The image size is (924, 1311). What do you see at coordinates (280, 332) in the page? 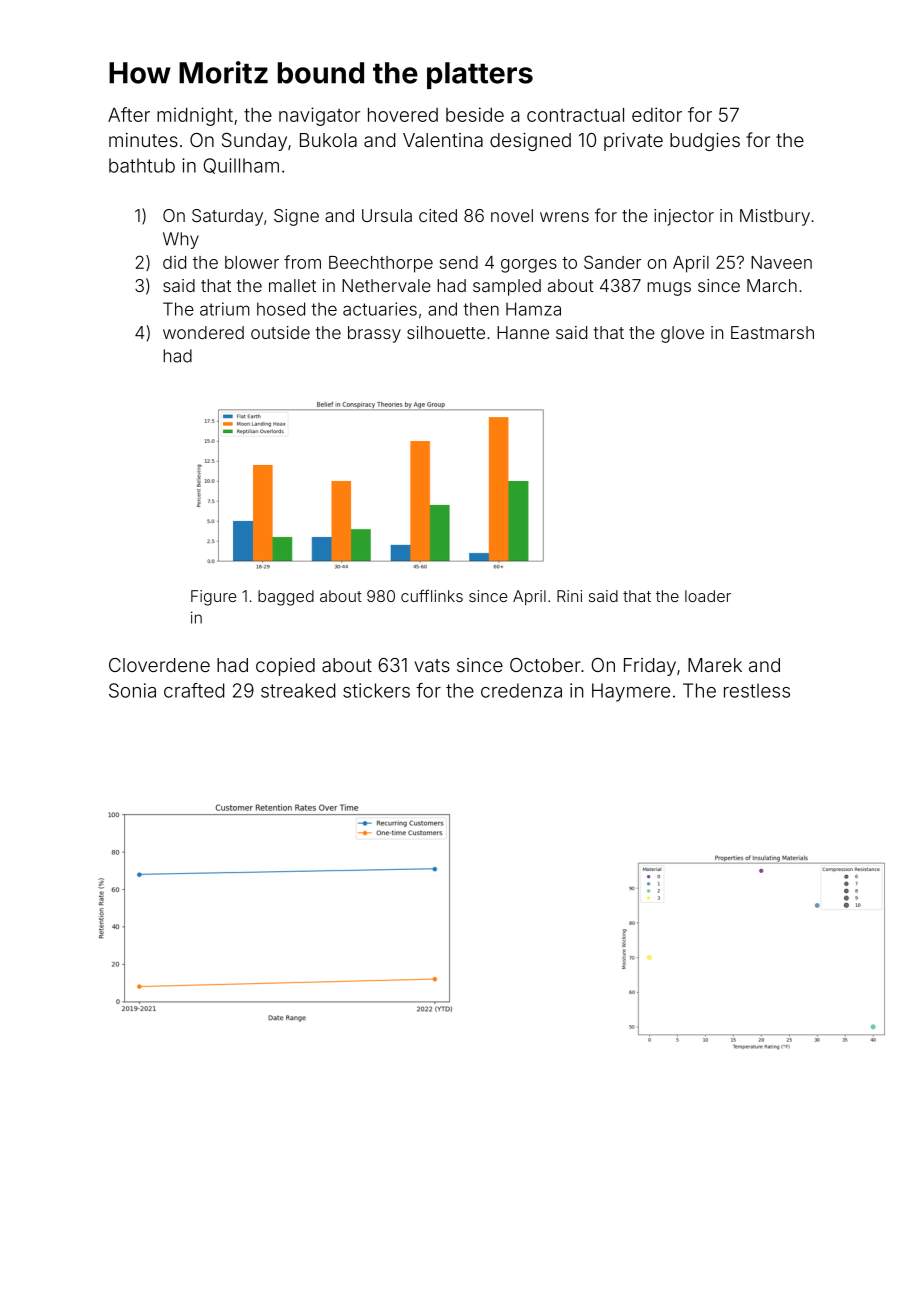
I see `outside` at bounding box center [280, 332].
